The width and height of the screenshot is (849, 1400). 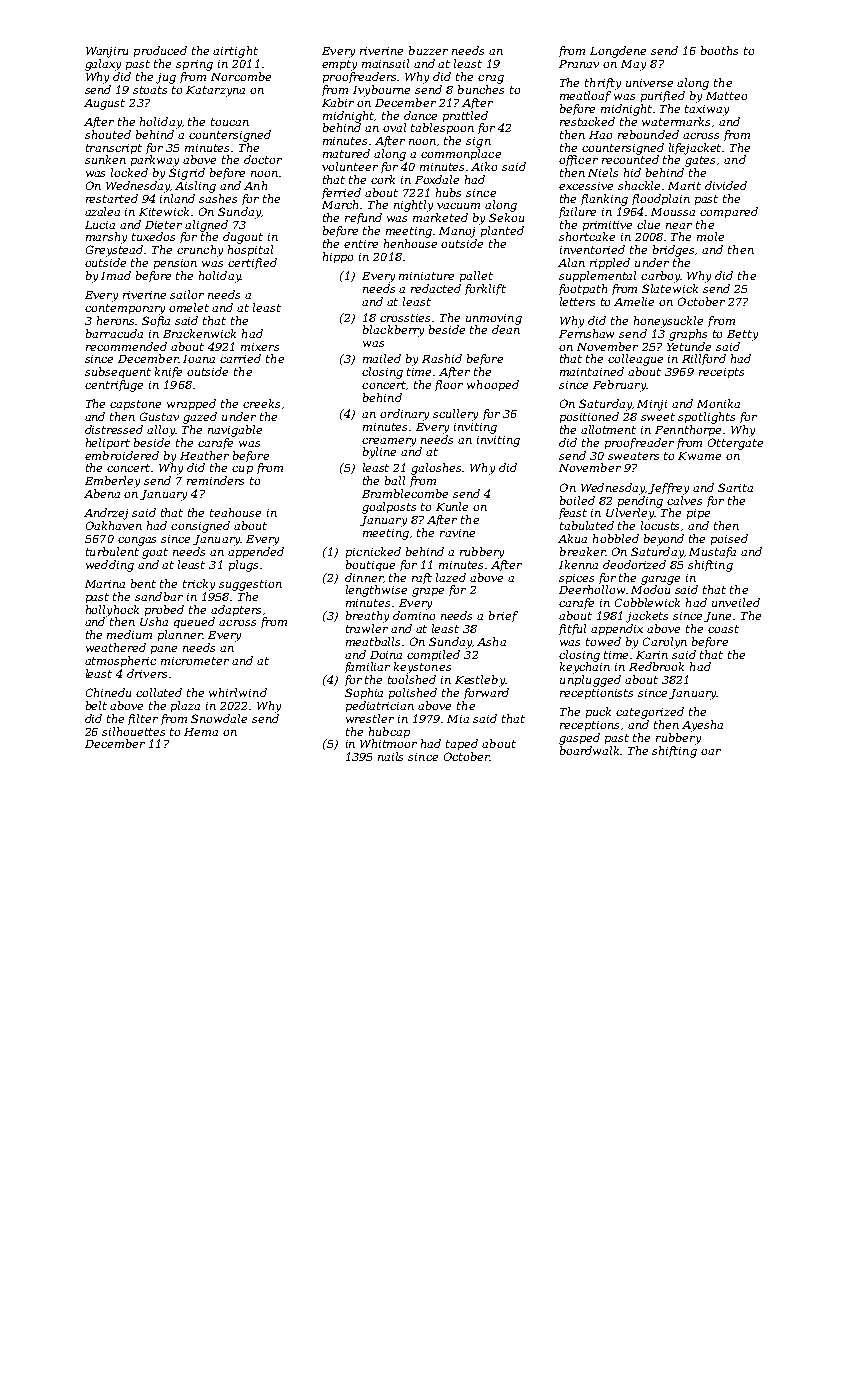 What do you see at coordinates (390, 756) in the screenshot?
I see `nails` at bounding box center [390, 756].
